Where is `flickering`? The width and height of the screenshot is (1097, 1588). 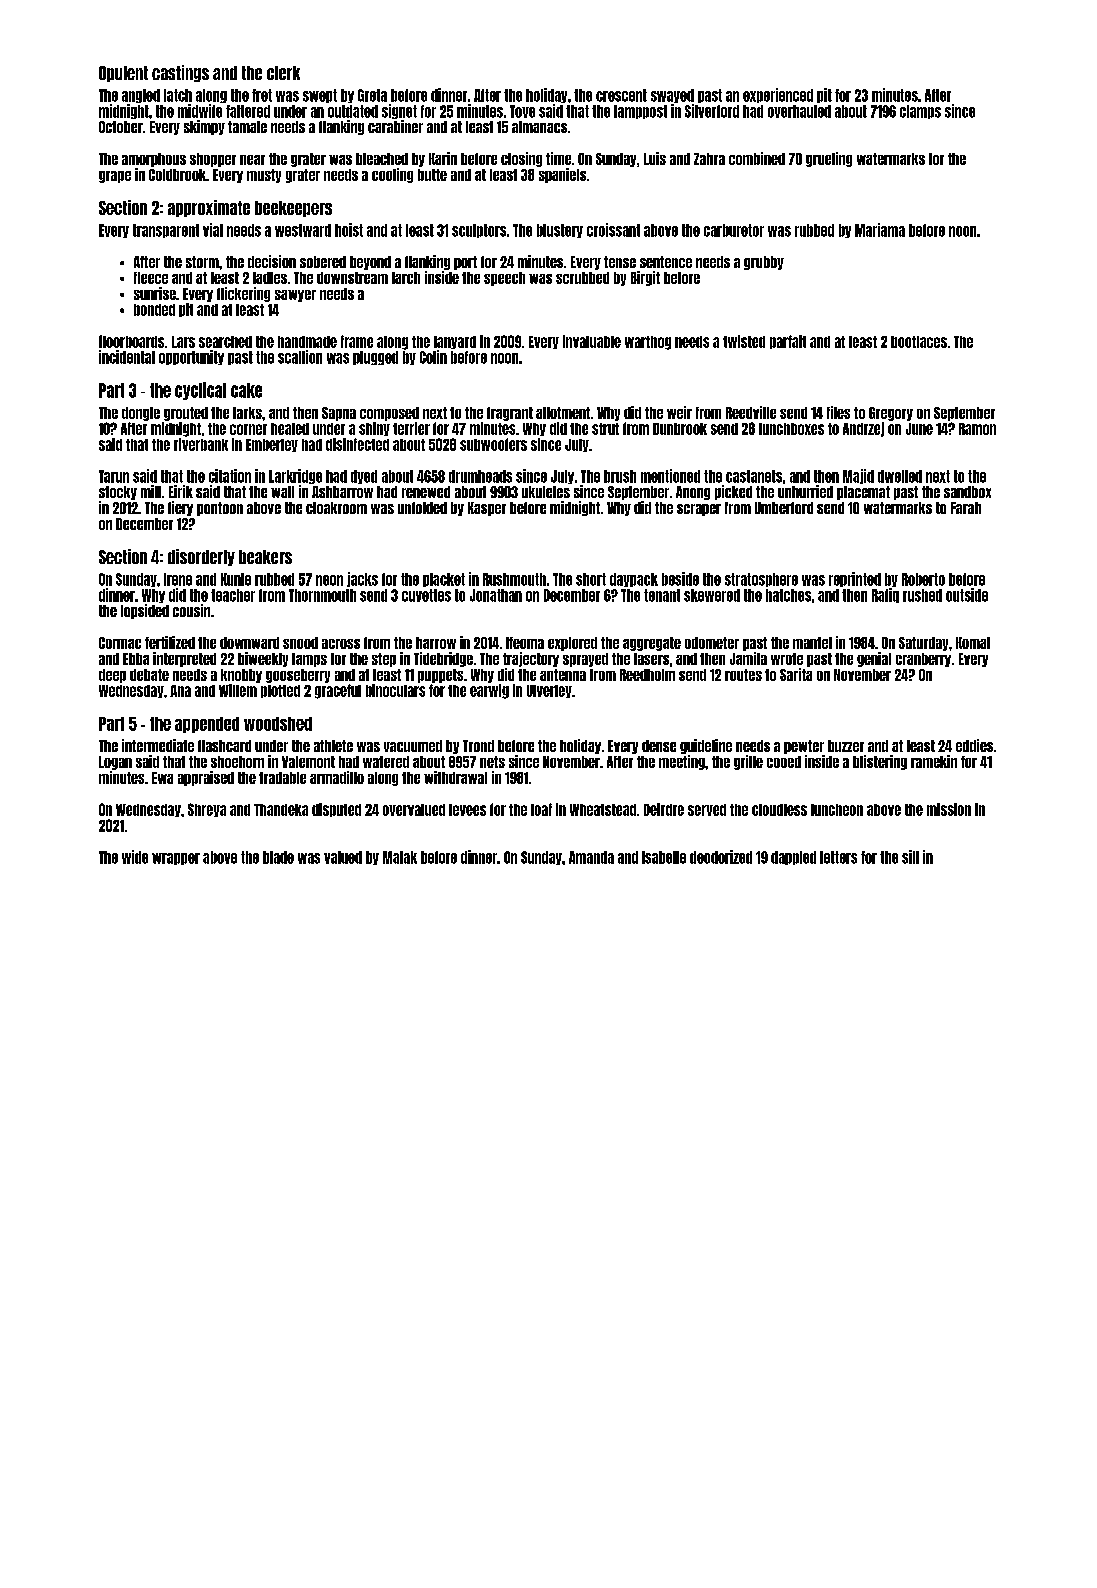 flickering is located at coordinates (243, 294).
